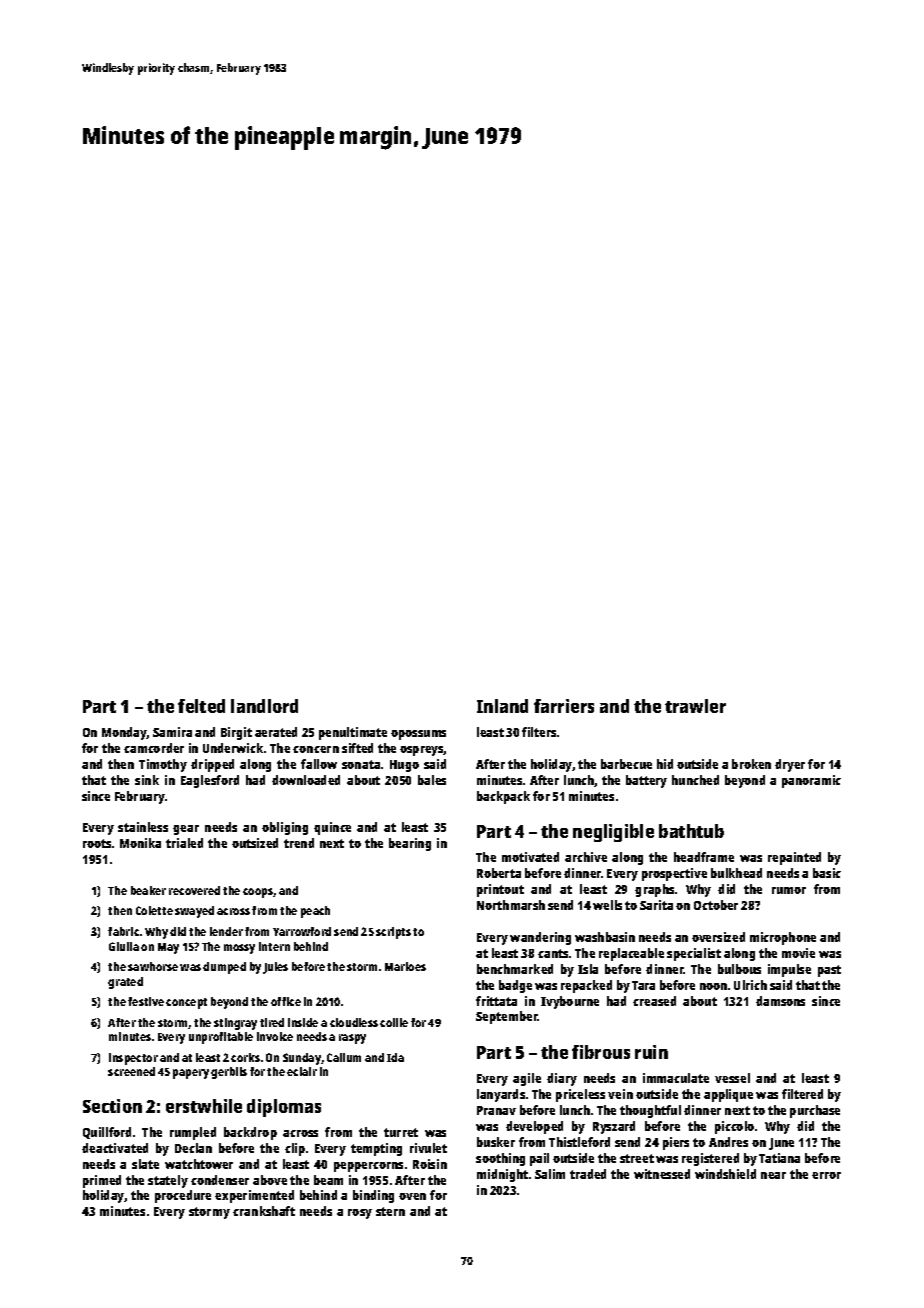 The width and height of the page is (924, 1308). I want to click on procedure, so click(183, 1196).
